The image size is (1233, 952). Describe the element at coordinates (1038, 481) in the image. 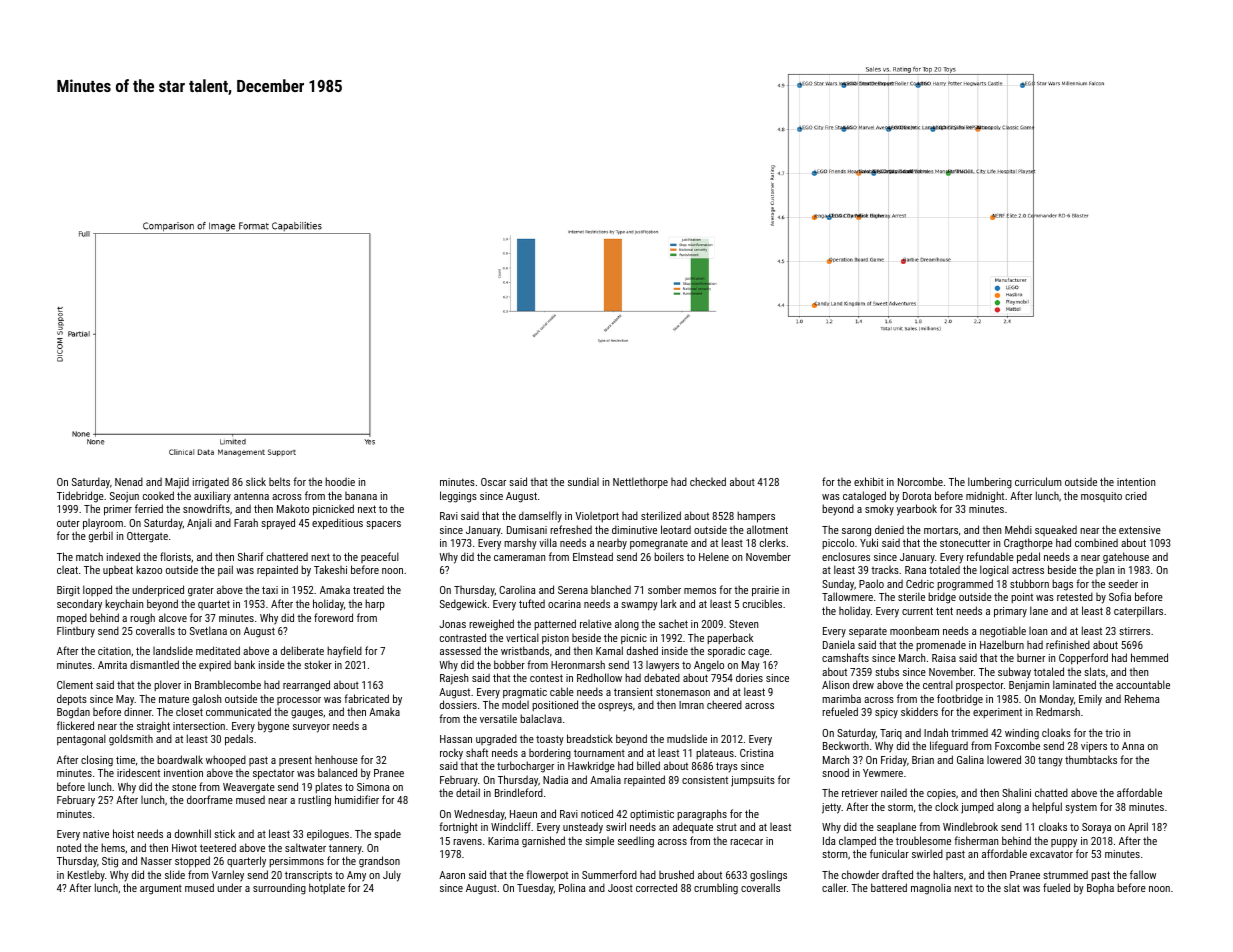

I see `curriculum` at that location.
